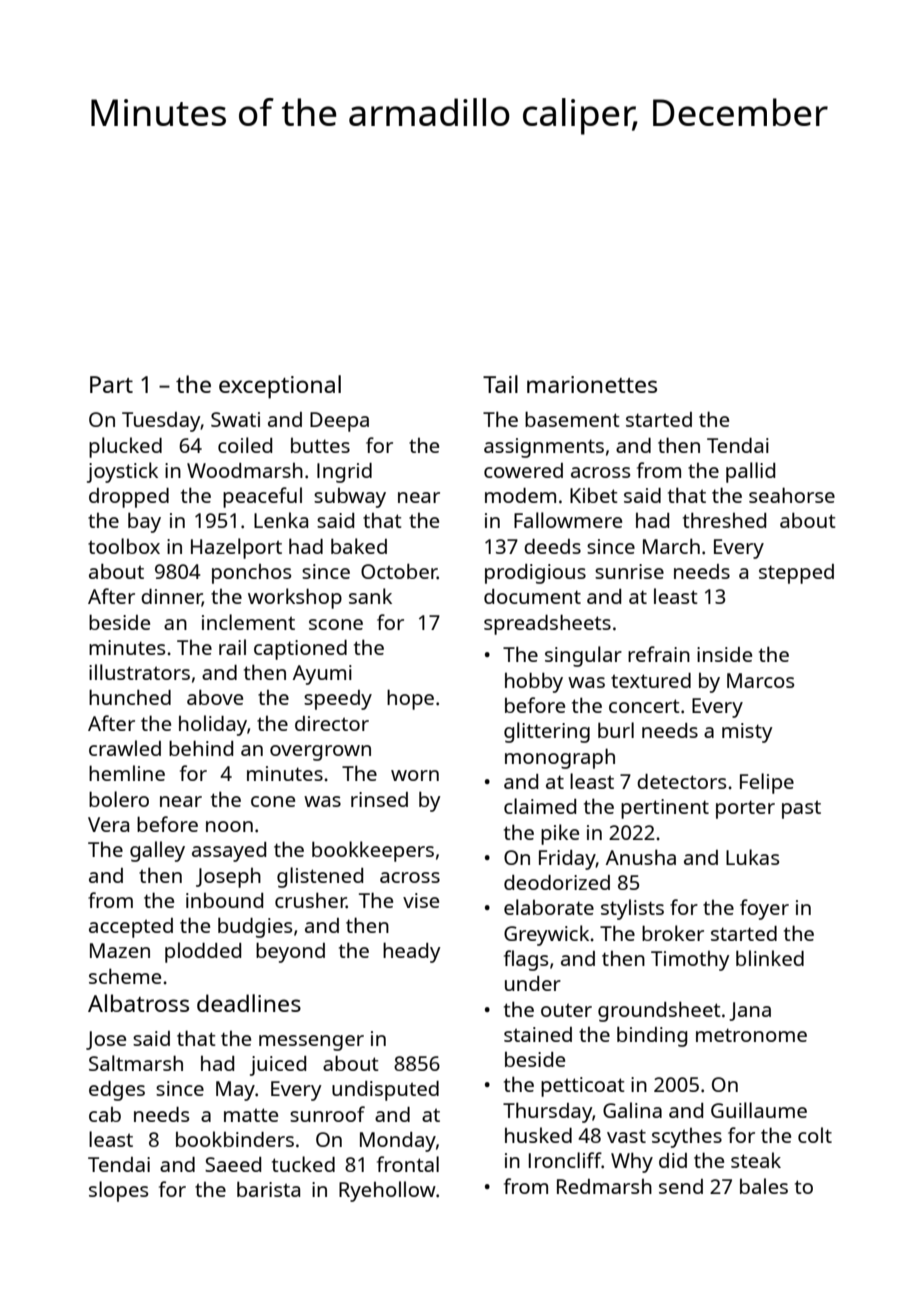 The image size is (924, 1314). Describe the element at coordinates (750, 1011) in the screenshot. I see `Jana` at that location.
